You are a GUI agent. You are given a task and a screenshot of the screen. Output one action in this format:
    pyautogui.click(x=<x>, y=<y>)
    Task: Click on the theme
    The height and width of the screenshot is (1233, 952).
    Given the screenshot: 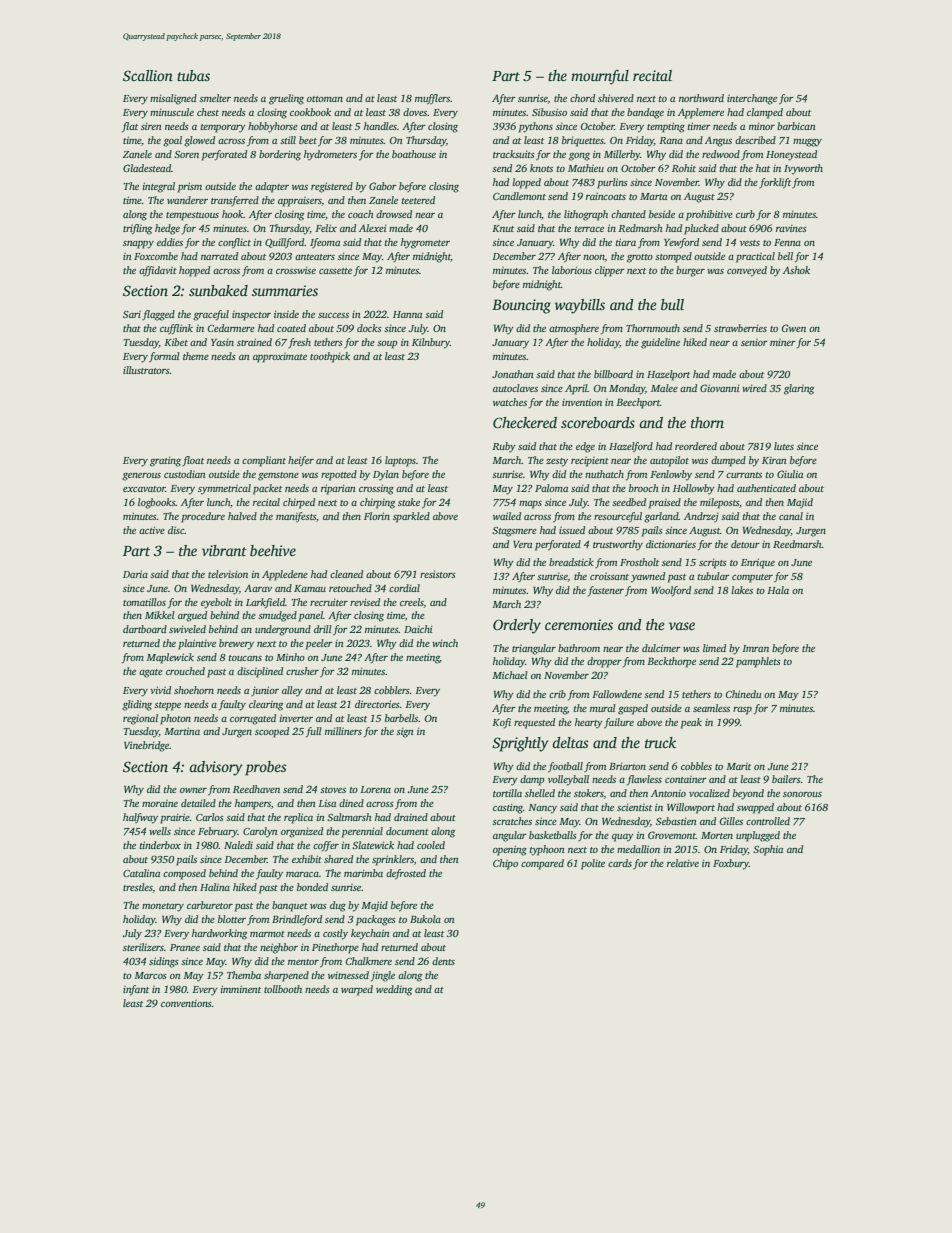 What is the action you would take?
    pyautogui.click(x=196, y=356)
